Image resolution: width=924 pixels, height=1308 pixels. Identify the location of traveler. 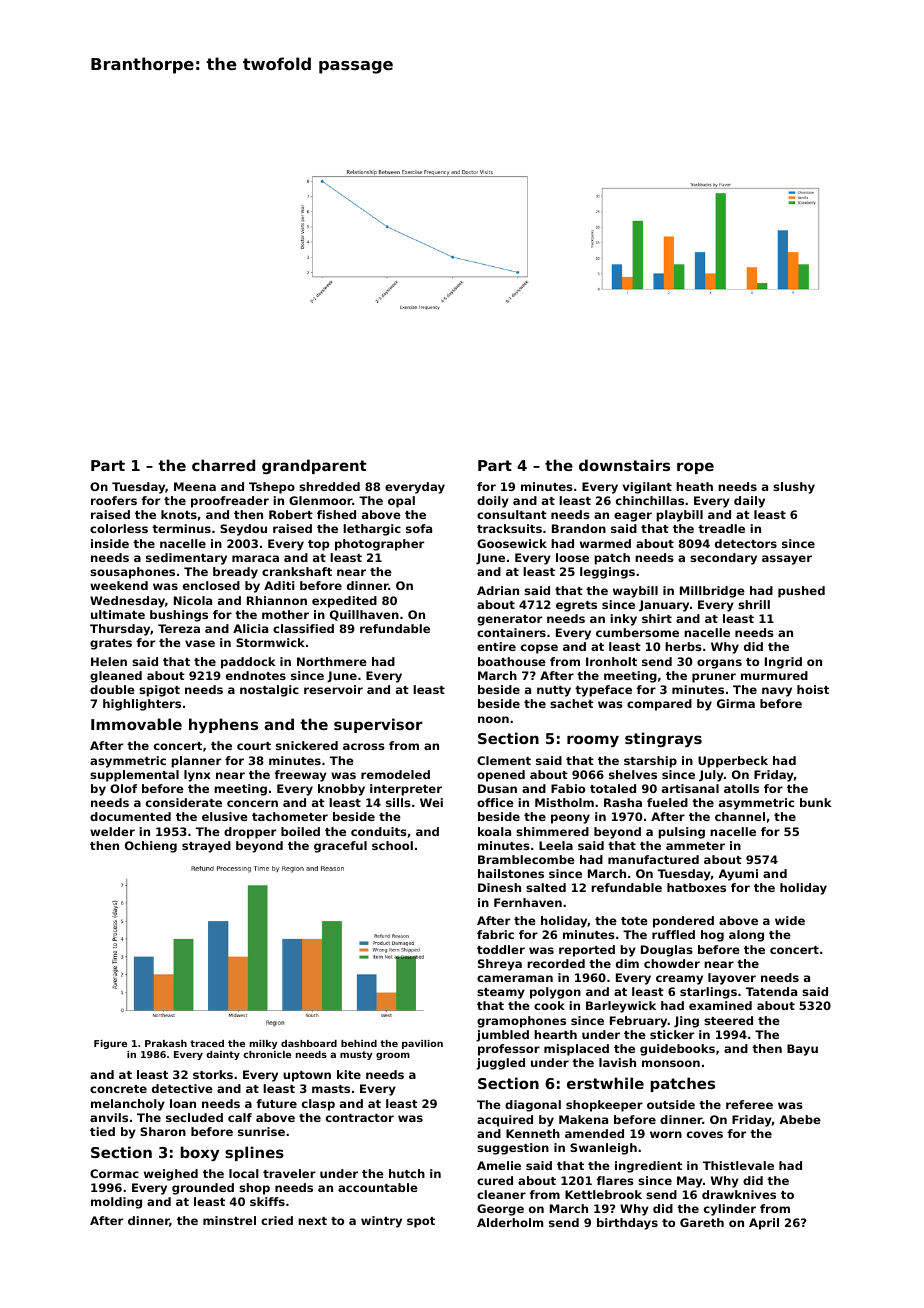
(289, 1173).
